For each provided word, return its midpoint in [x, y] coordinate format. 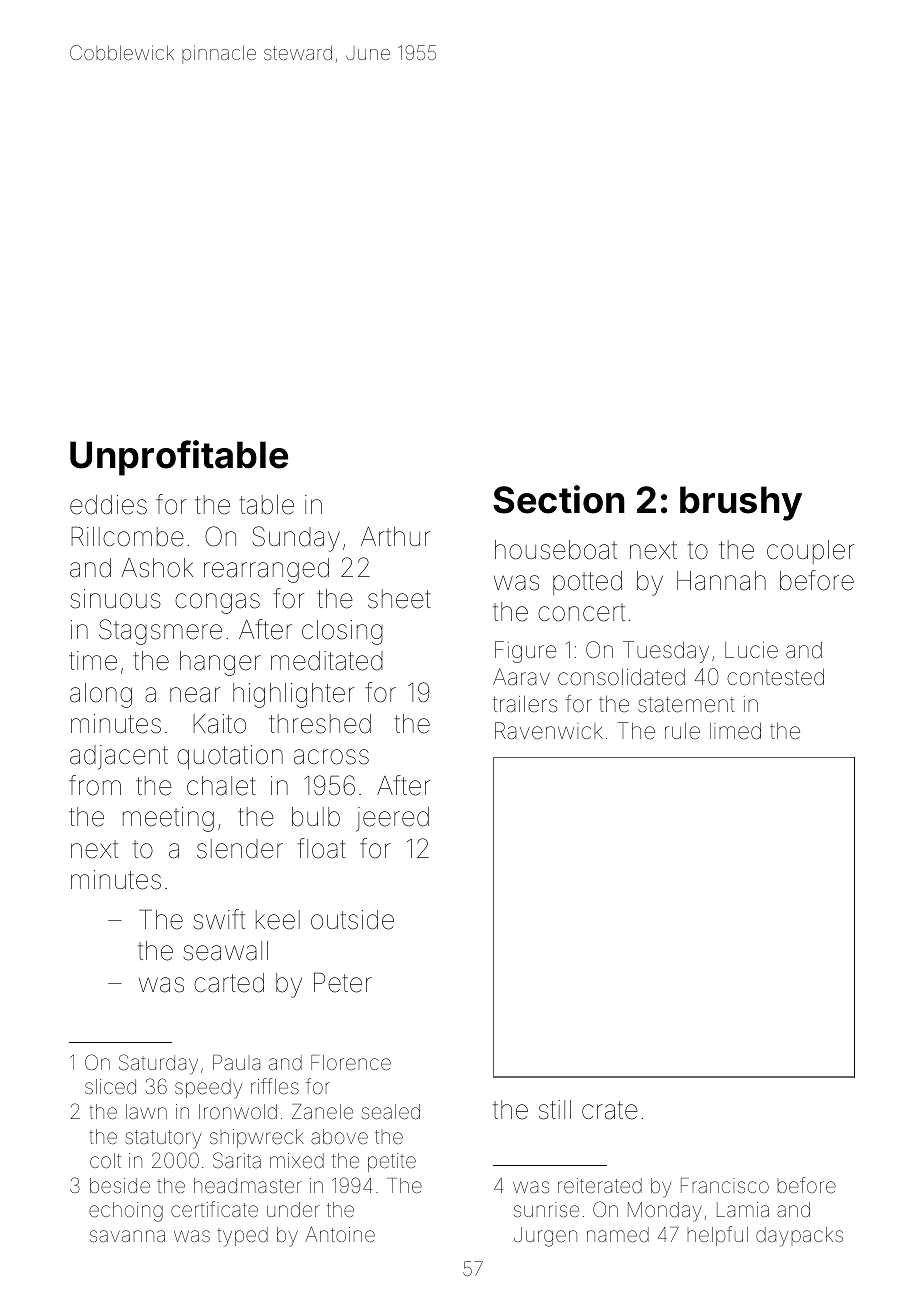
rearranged [266, 570]
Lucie [751, 650]
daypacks [799, 1237]
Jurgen [545, 1237]
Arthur [395, 536]
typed [242, 1237]
